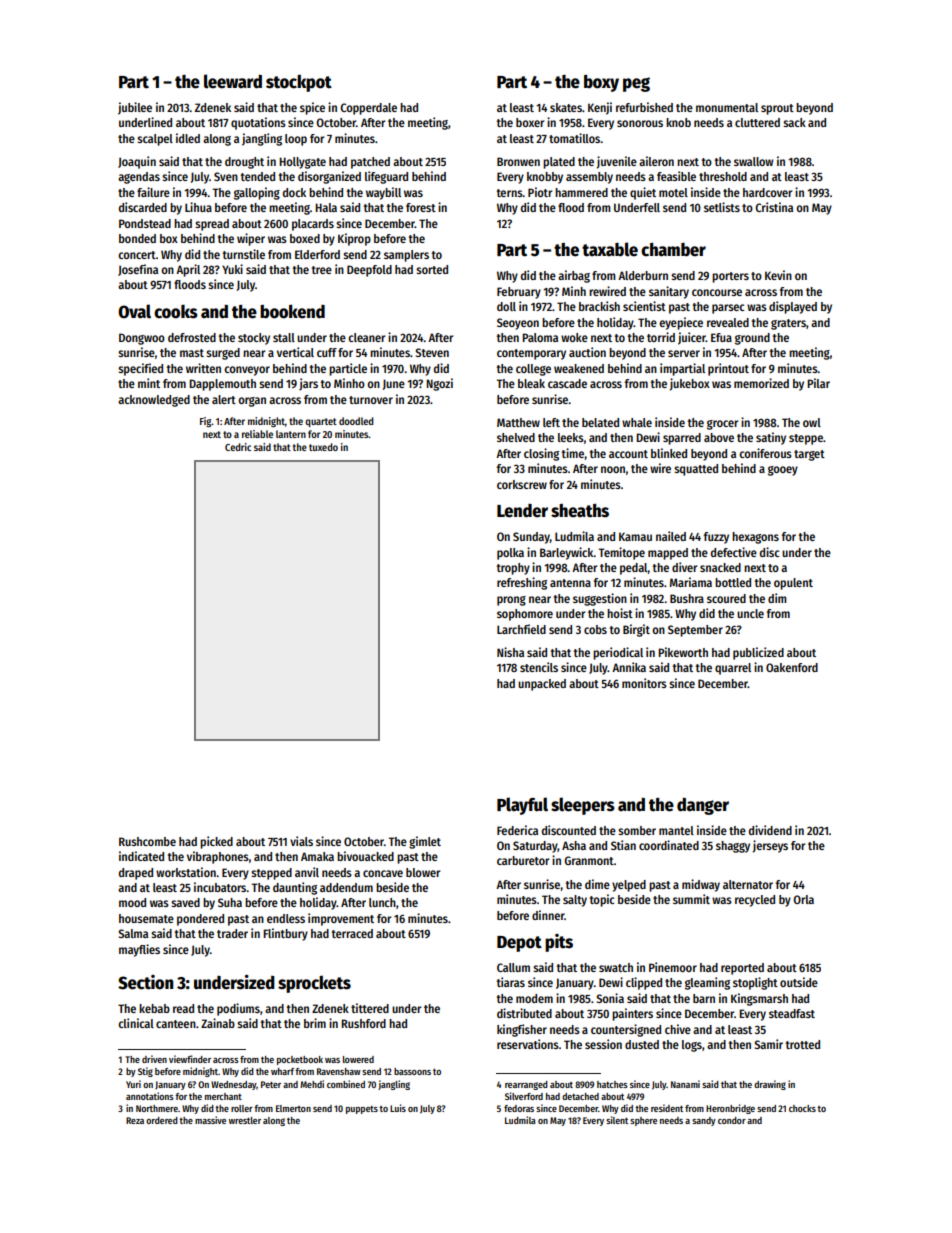 The image size is (952, 1233). I want to click on Cristina, so click(774, 207).
